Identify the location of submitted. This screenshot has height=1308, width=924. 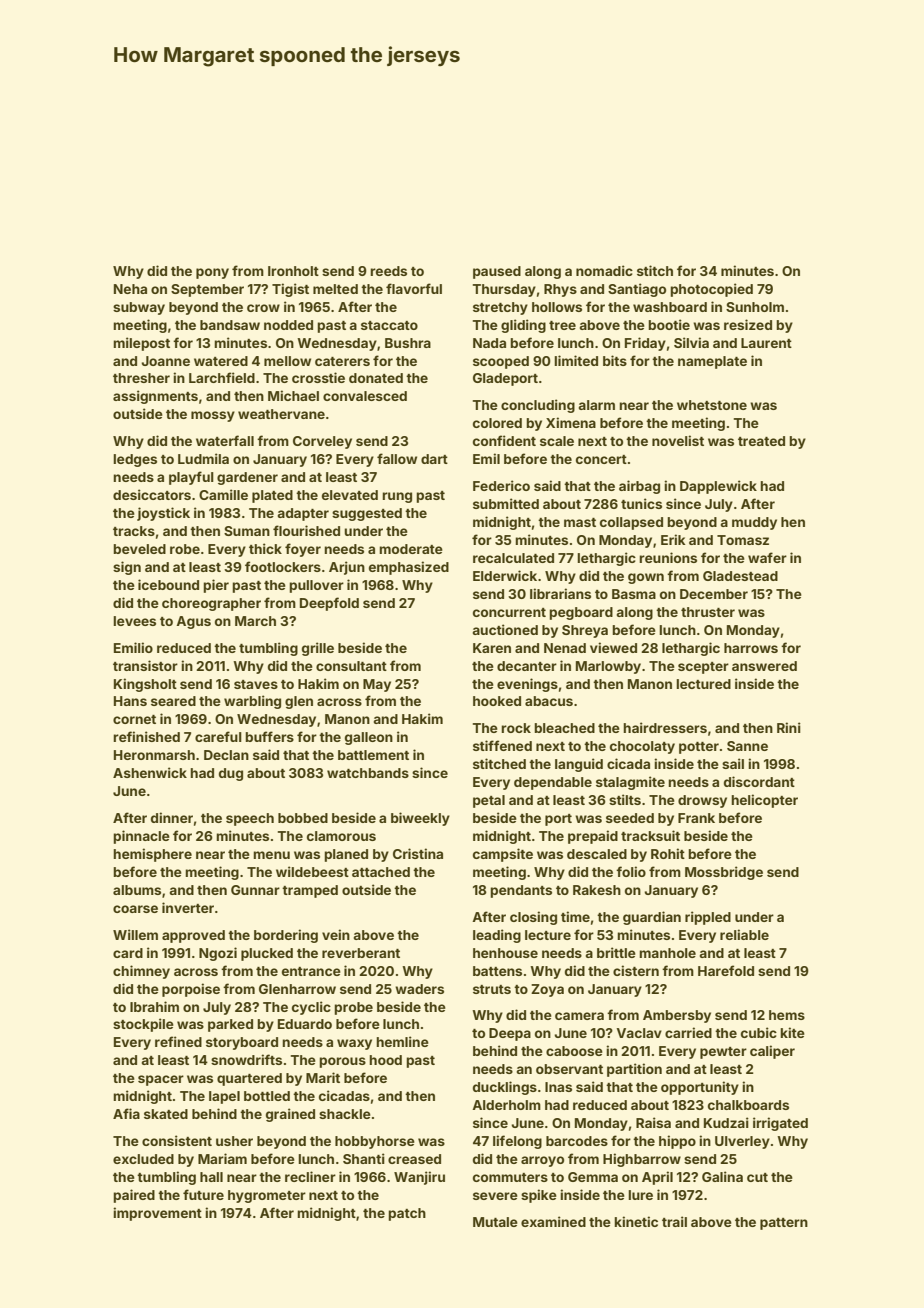
(506, 503).
